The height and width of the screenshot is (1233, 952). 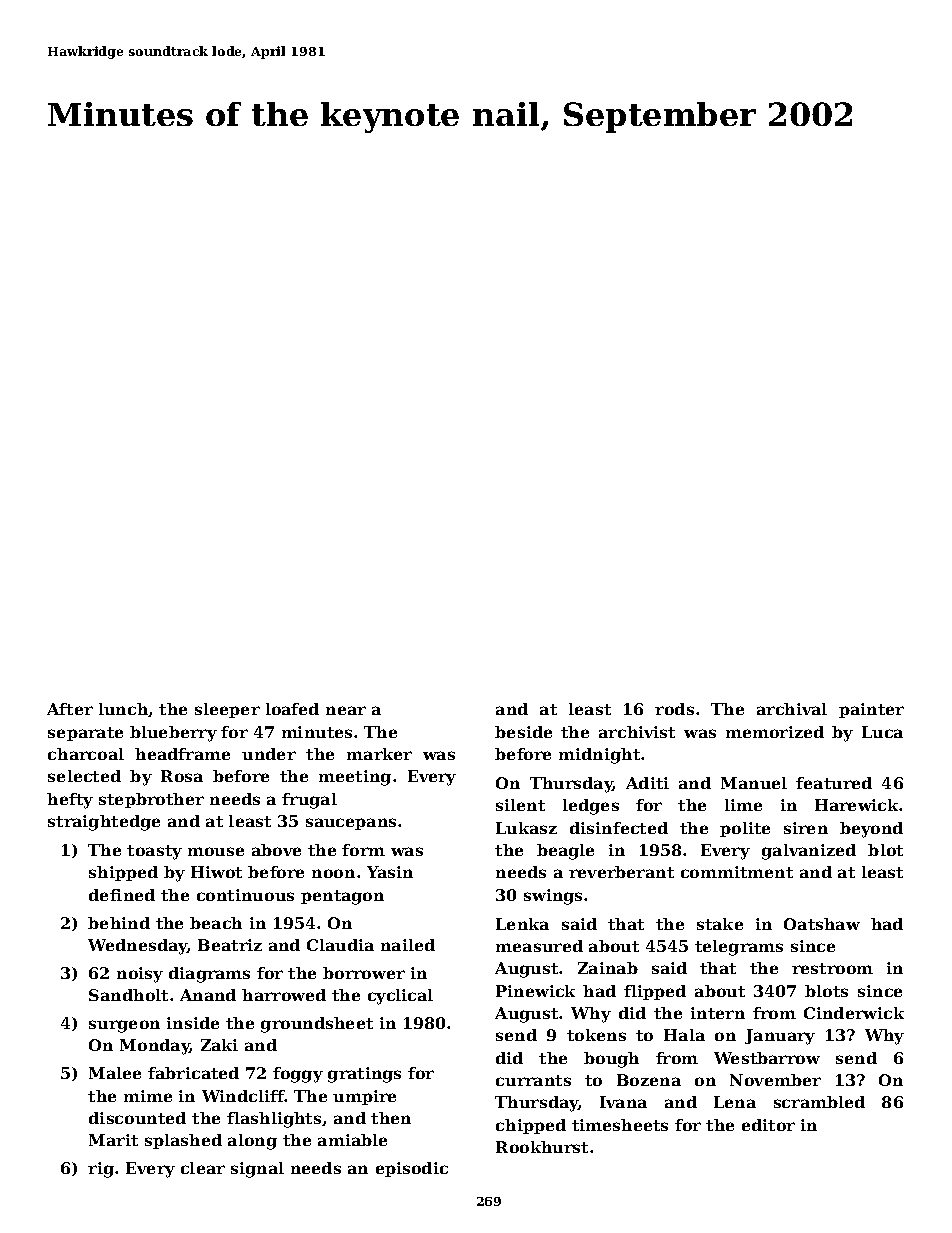 I want to click on Oatshaw, so click(x=822, y=924).
